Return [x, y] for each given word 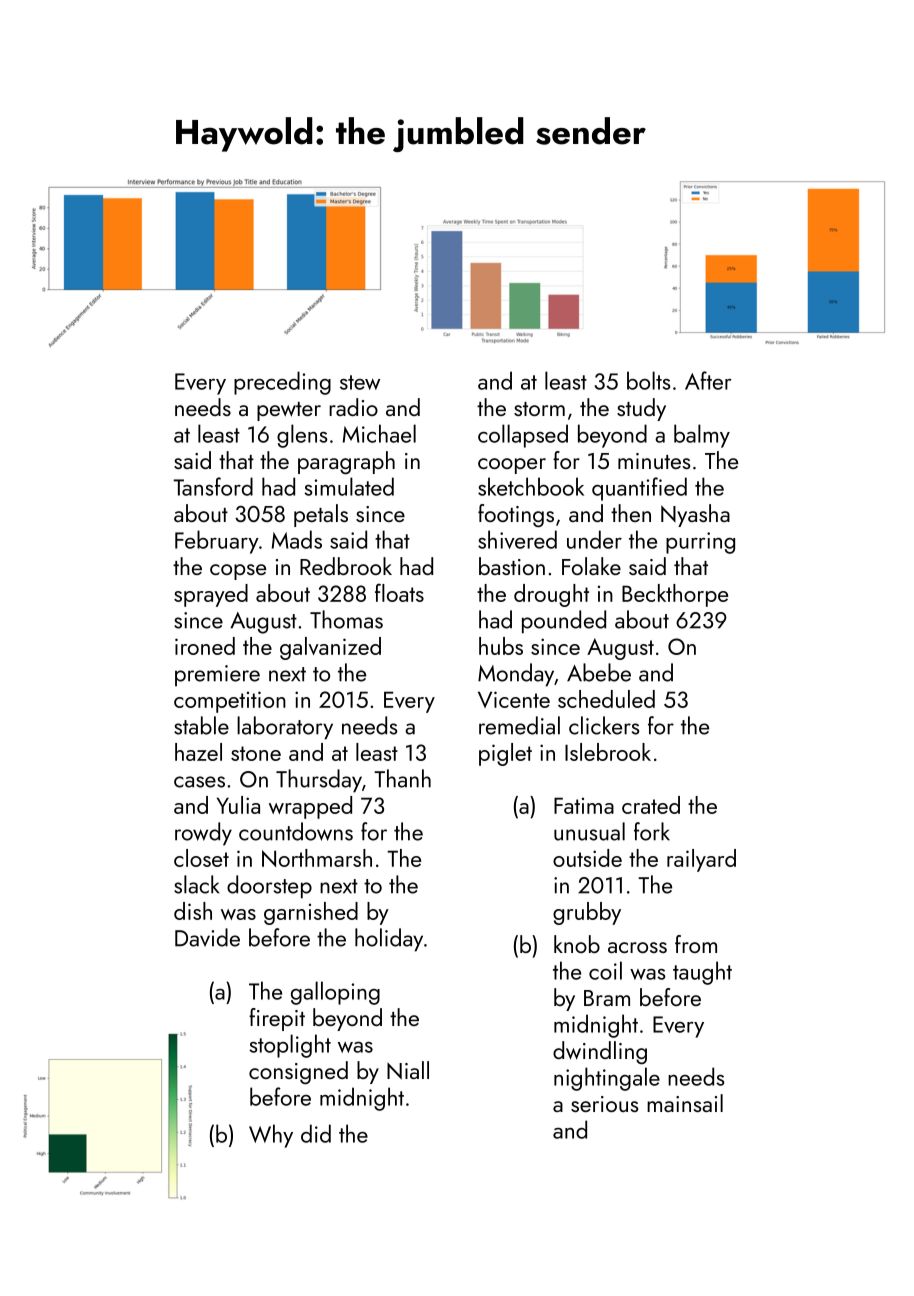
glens [302, 436]
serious [604, 1104]
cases [199, 782]
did [316, 1133]
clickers [604, 725]
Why [271, 1136]
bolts [649, 380]
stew [360, 382]
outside [587, 858]
